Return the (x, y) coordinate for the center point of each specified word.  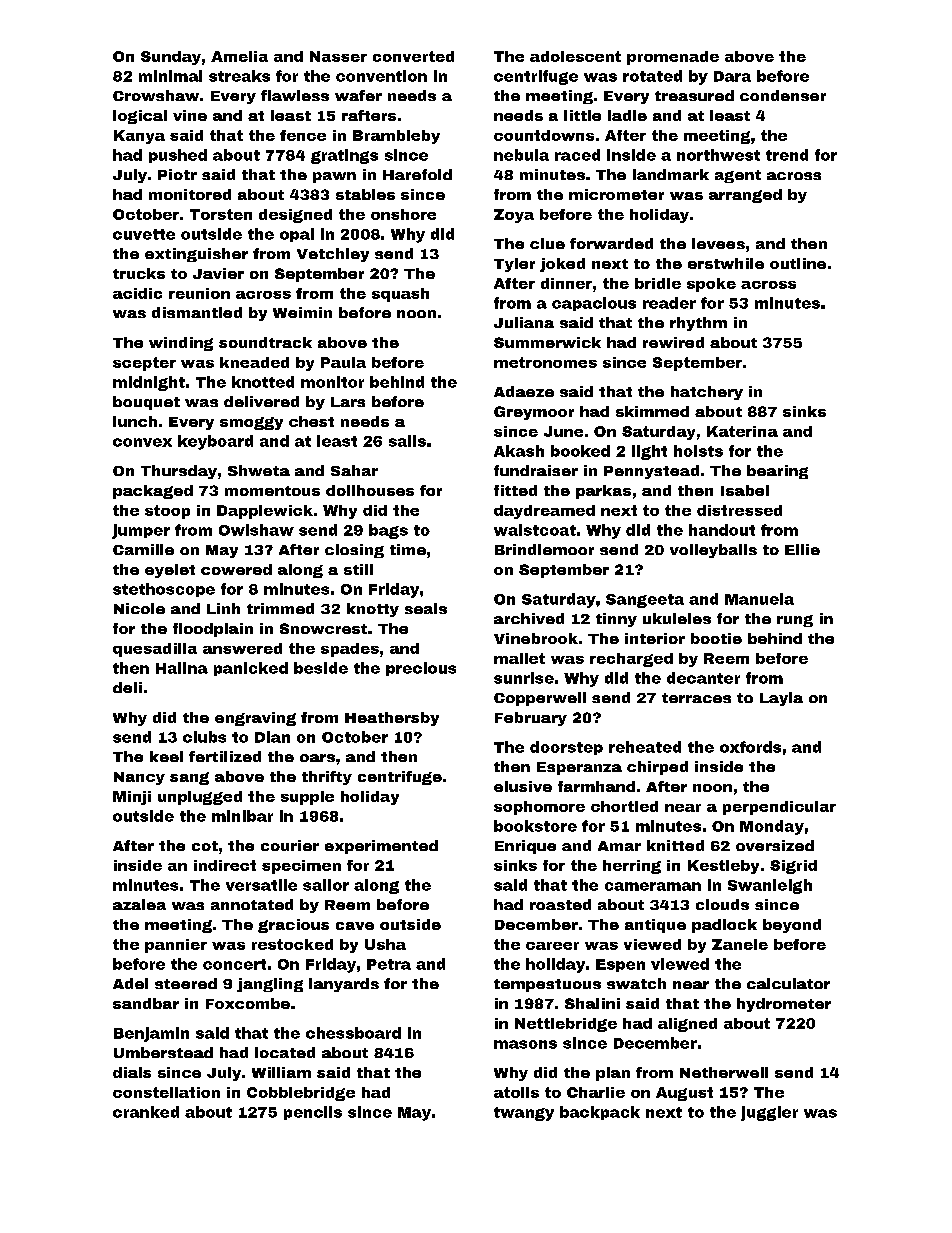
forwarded (611, 243)
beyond (792, 926)
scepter (144, 364)
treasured (694, 95)
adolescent (575, 56)
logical (140, 117)
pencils (313, 1113)
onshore (403, 214)
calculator (788, 983)
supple (307, 798)
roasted (560, 904)
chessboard (353, 1033)
